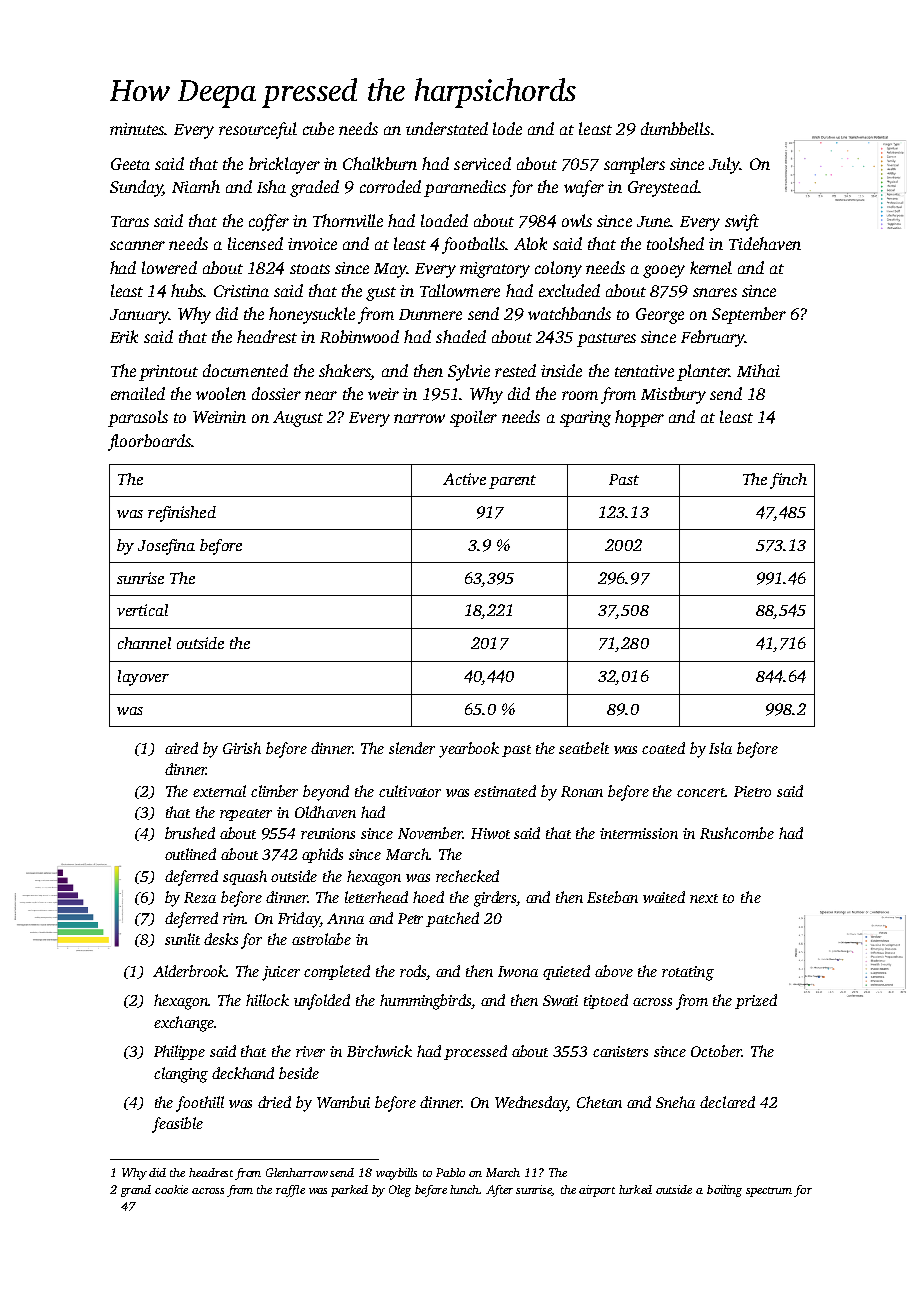 This screenshot has width=924, height=1308. Describe the element at coordinates (569, 313) in the screenshot. I see `watchbands` at that location.
